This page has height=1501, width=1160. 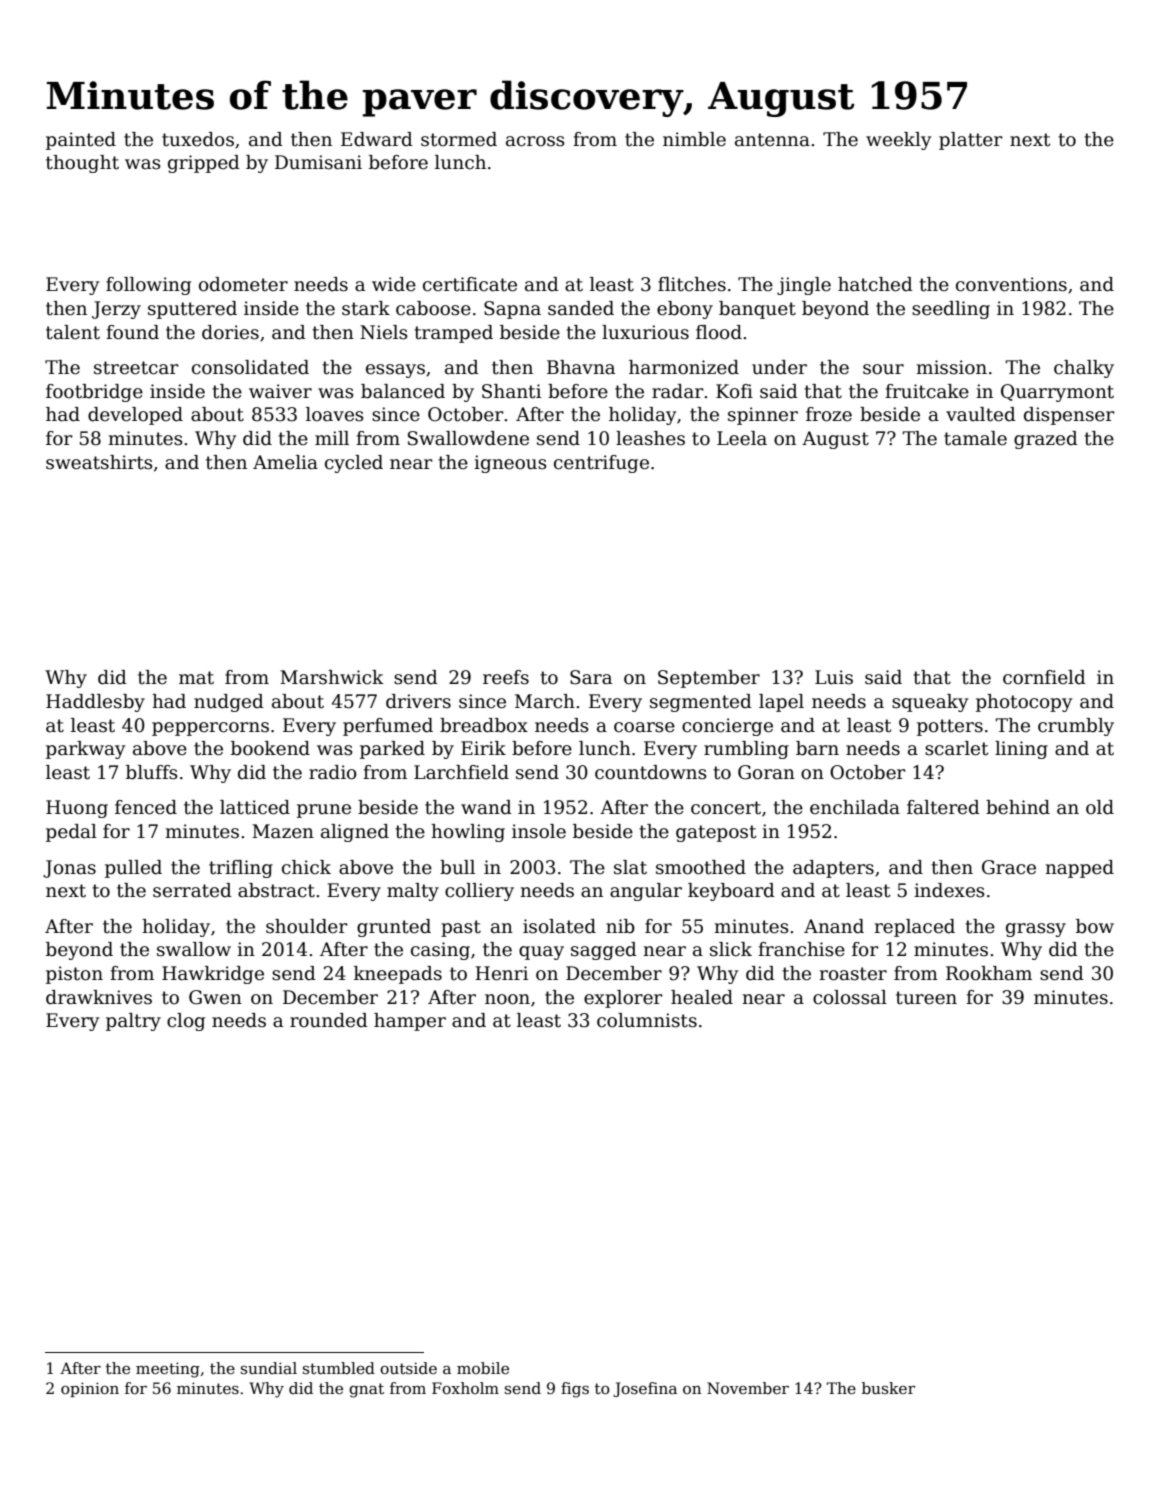 What do you see at coordinates (1046, 440) in the page?
I see `grazed` at bounding box center [1046, 440].
